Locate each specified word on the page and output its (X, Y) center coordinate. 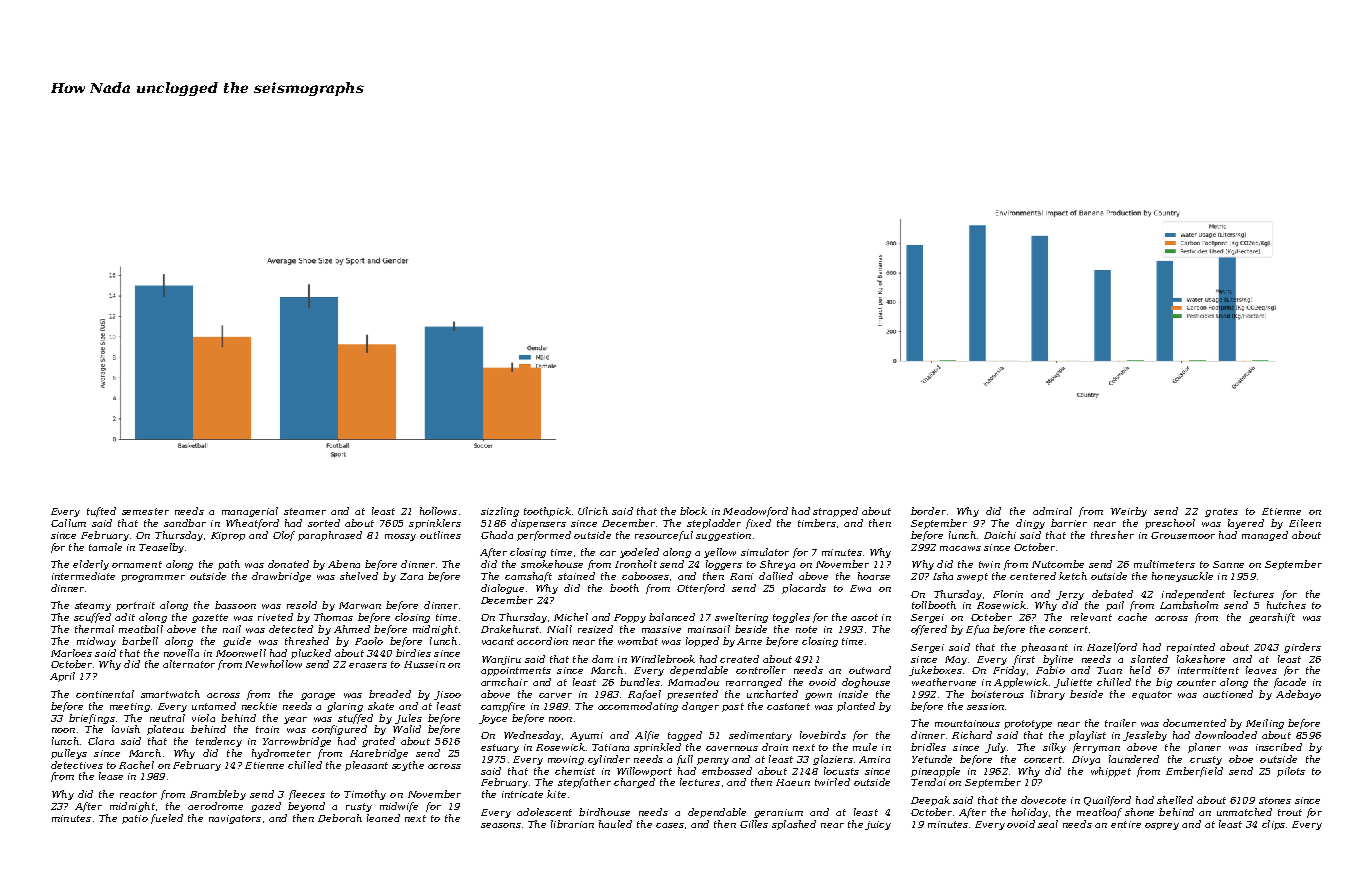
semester (145, 511)
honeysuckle (1182, 577)
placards (804, 589)
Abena (344, 564)
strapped (835, 512)
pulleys (69, 754)
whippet (1111, 772)
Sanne (1228, 564)
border (928, 511)
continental (105, 694)
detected (291, 629)
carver (555, 695)
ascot (864, 617)
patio (135, 819)
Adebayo (1298, 695)
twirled (832, 782)
